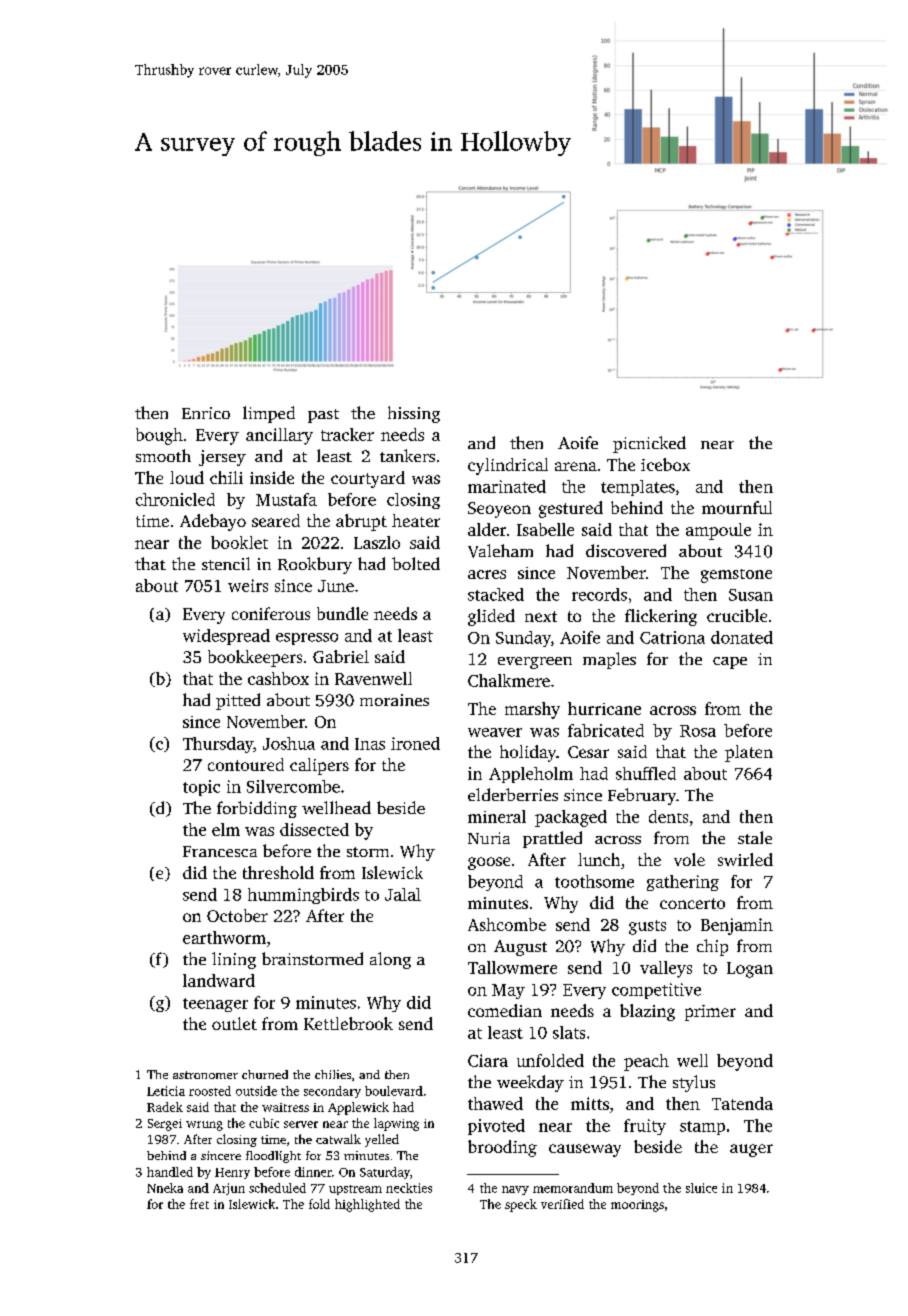 This screenshot has height=1316, width=908. Describe the element at coordinates (718, 531) in the screenshot. I see `ampoule` at that location.
